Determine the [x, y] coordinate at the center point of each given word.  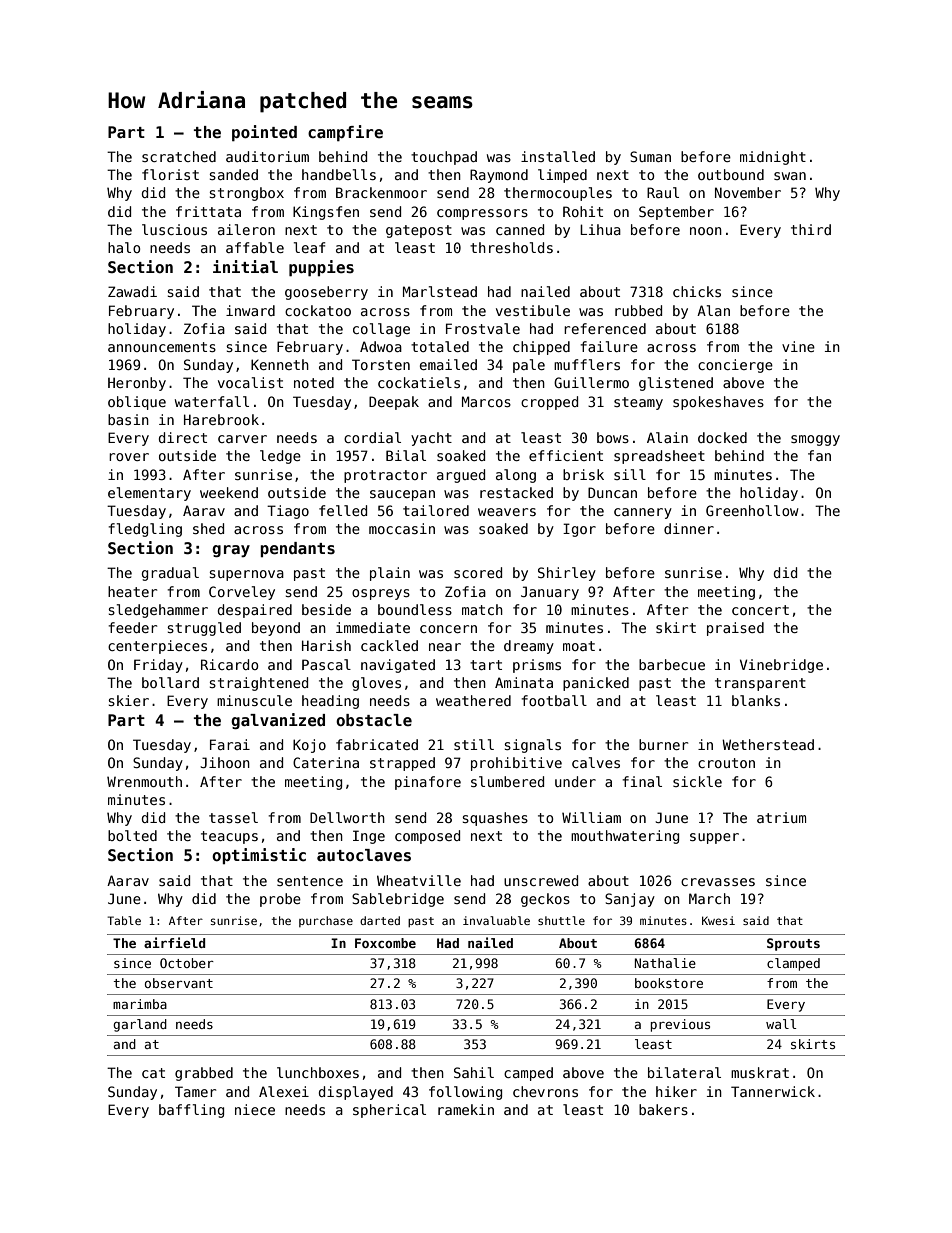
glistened [676, 384]
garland [140, 1025]
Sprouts [793, 944]
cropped [549, 403]
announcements [162, 347]
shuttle [561, 920]
